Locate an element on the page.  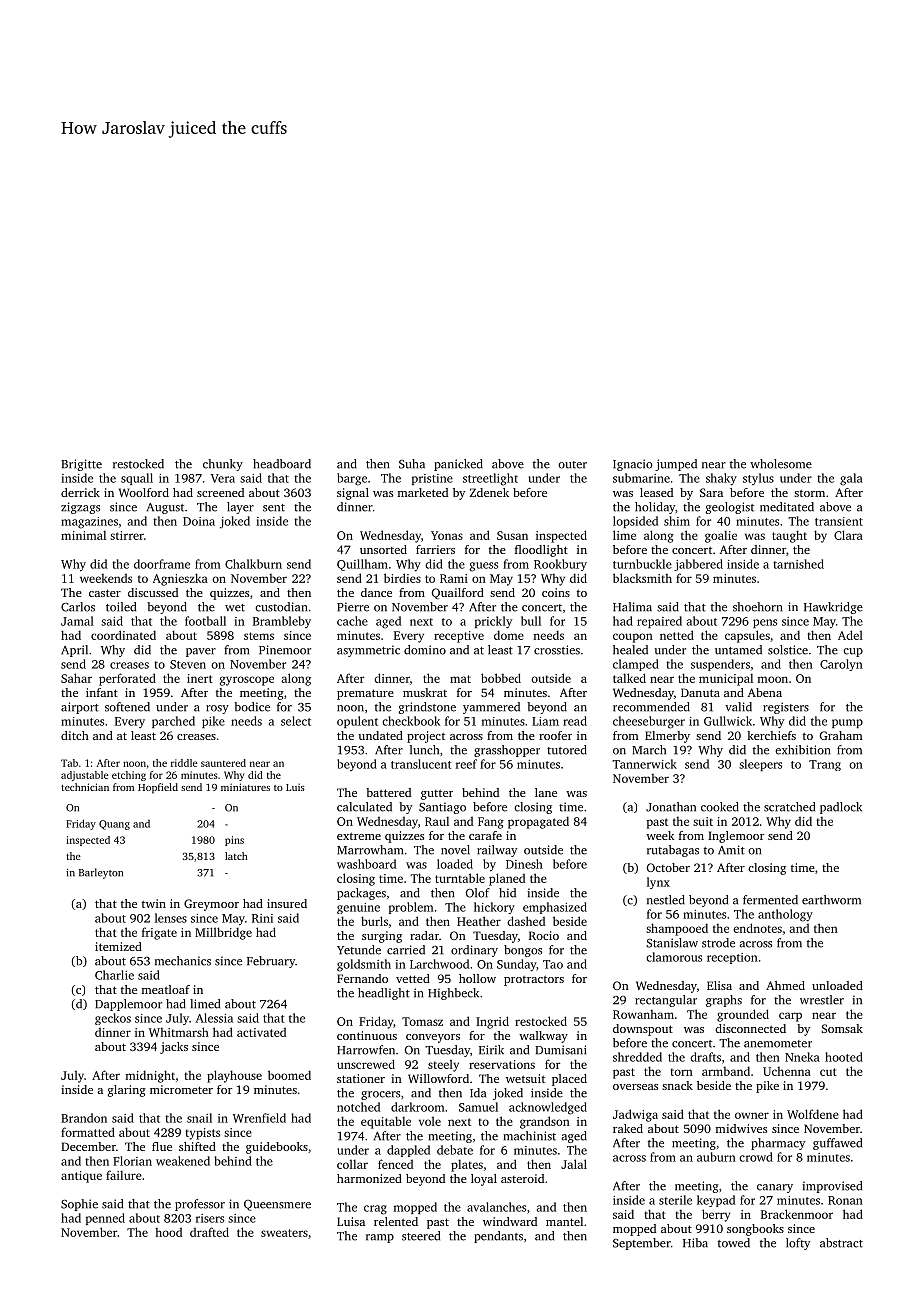
micrometer is located at coordinates (181, 1089).
